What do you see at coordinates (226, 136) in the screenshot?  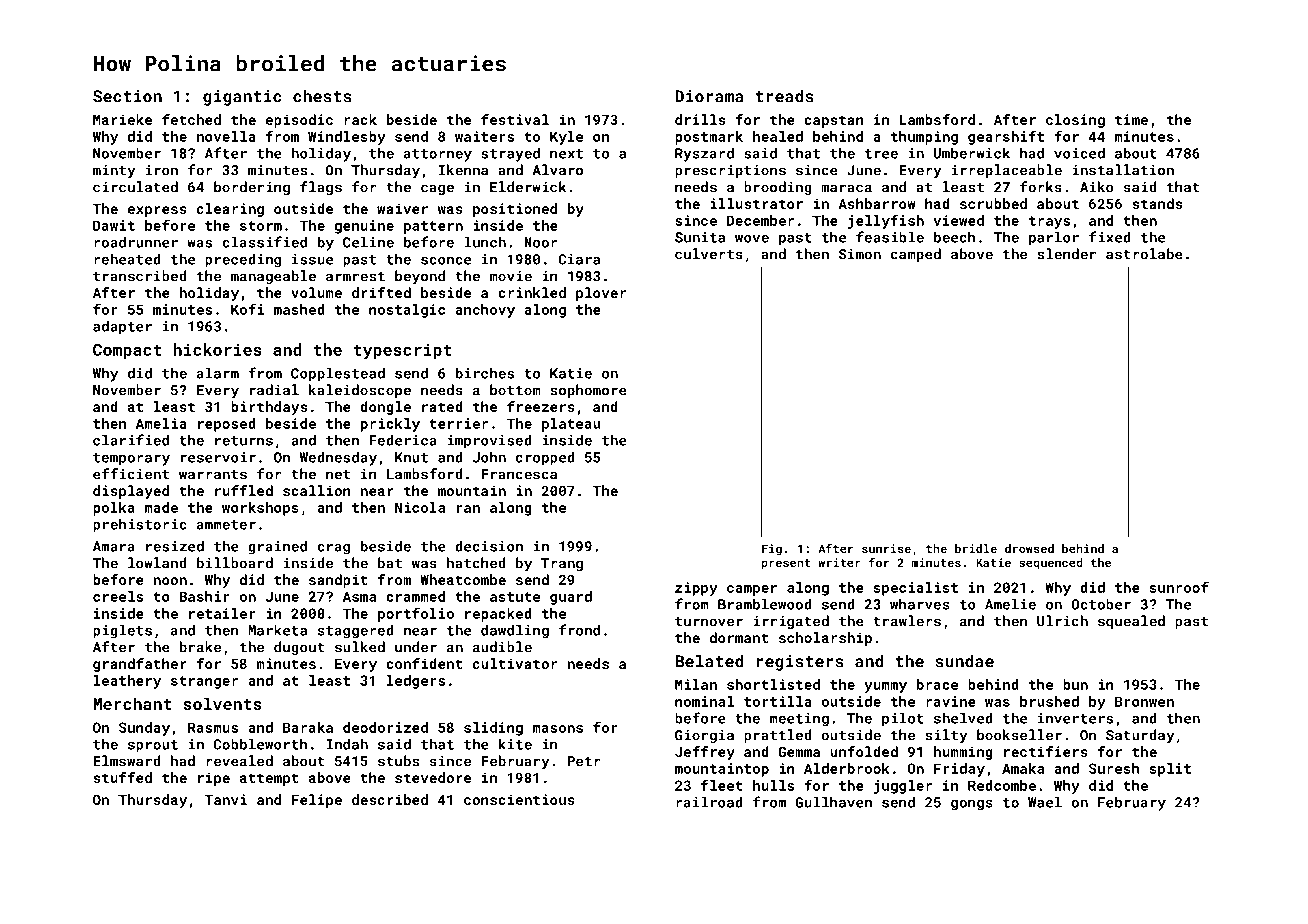 I see `novella` at bounding box center [226, 136].
